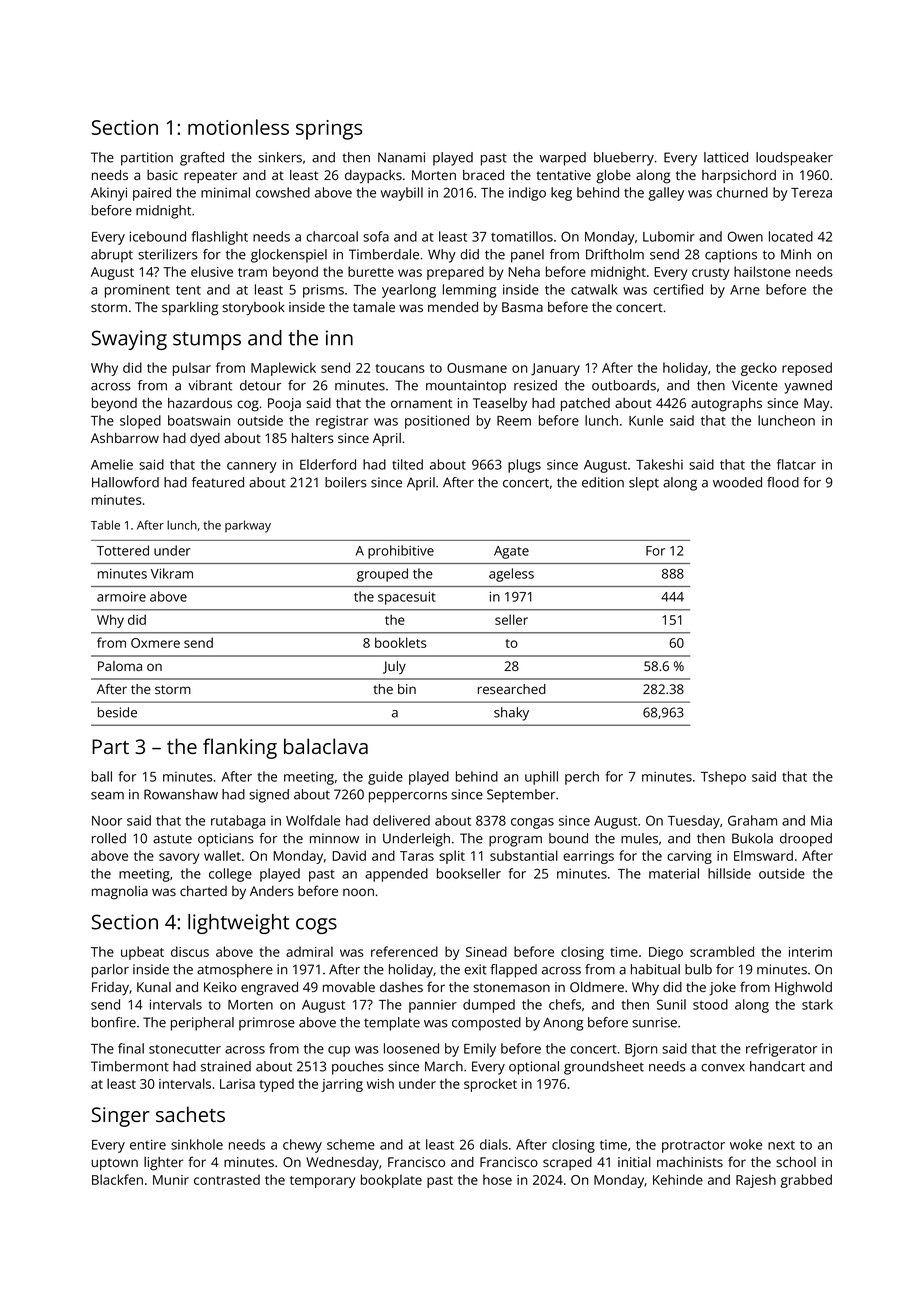  Describe the element at coordinates (726, 157) in the screenshot. I see `latticed` at that location.
